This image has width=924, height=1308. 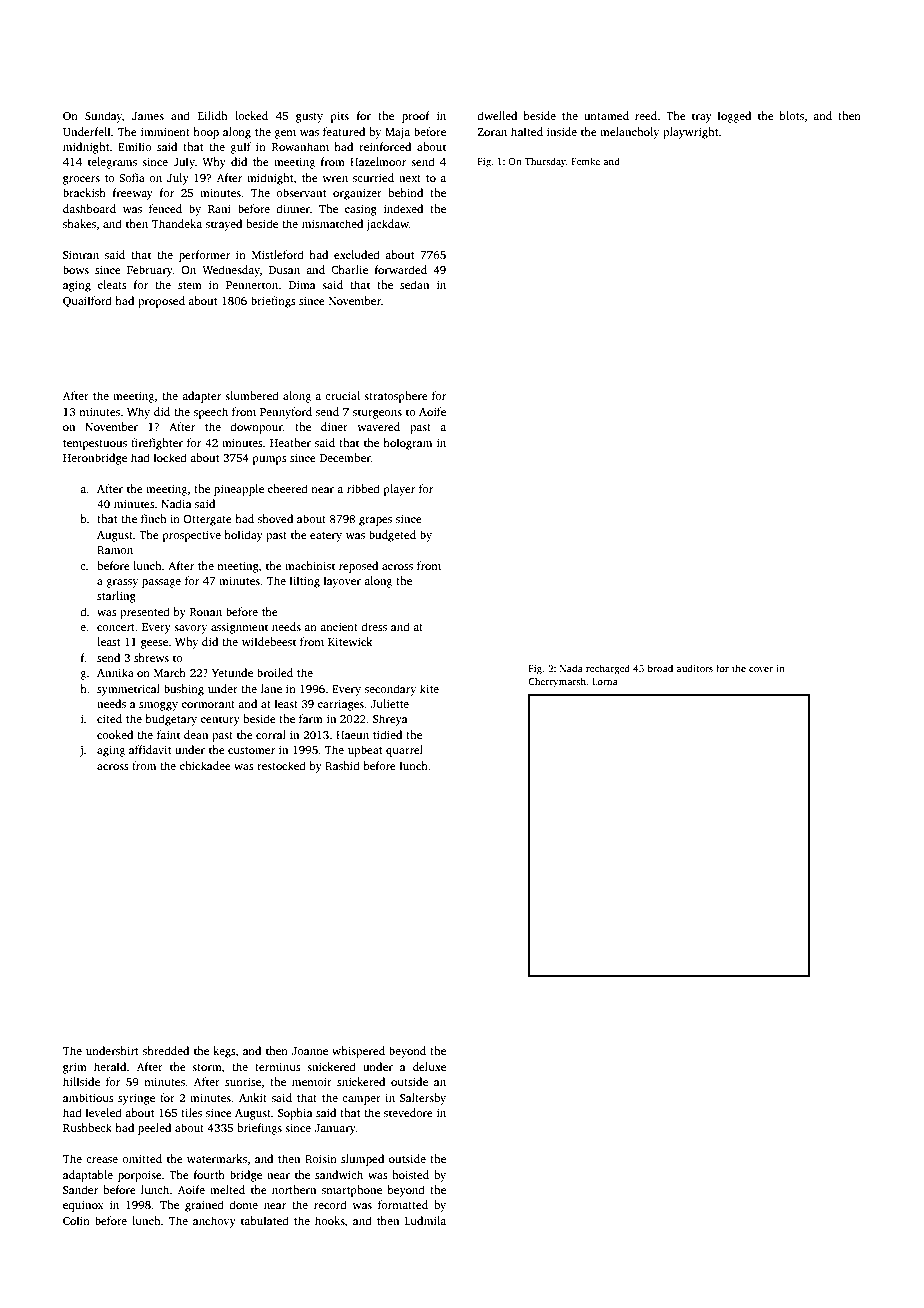 What do you see at coordinates (497, 115) in the image?
I see `dwelled` at bounding box center [497, 115].
